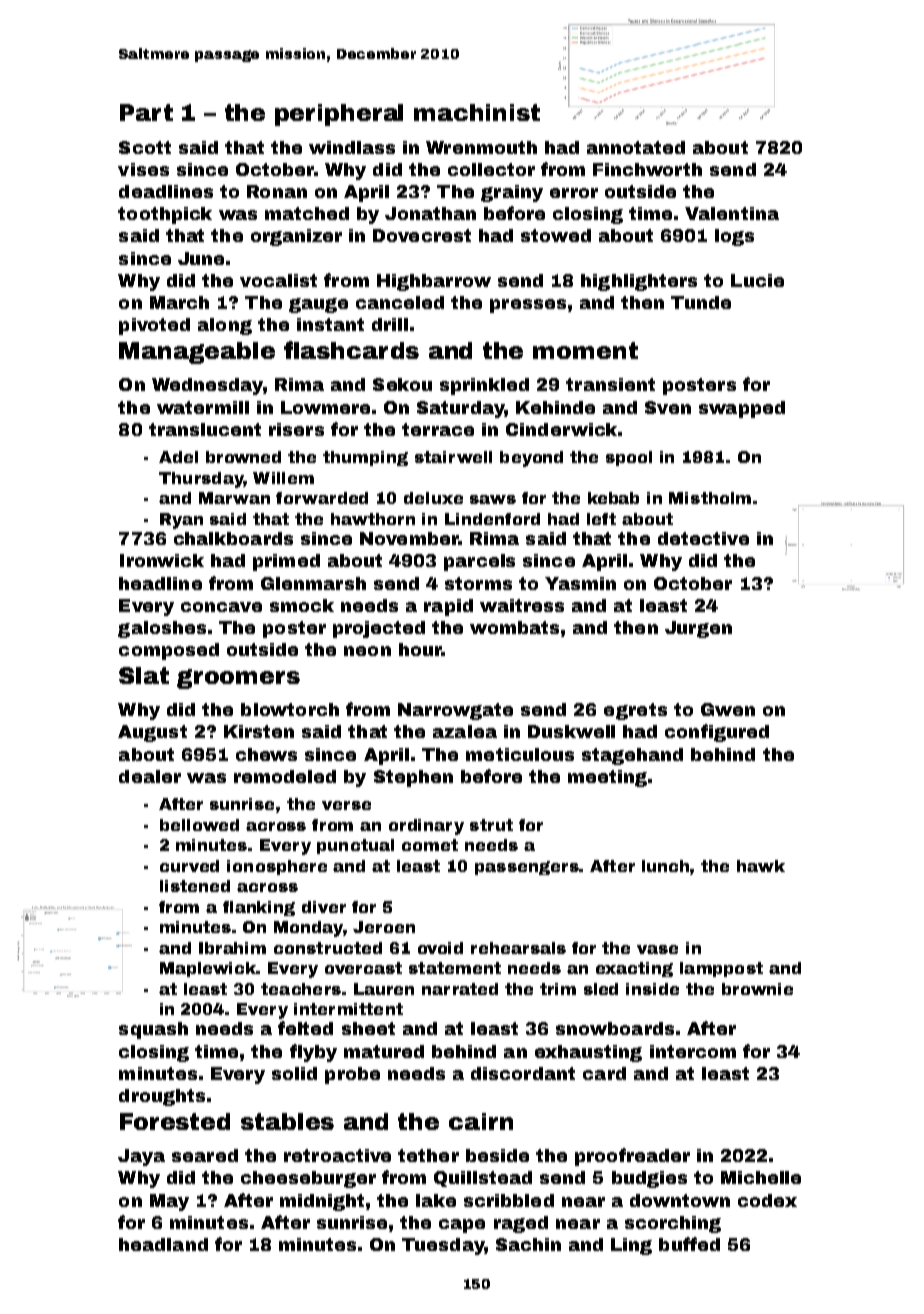 The image size is (924, 1314). What do you see at coordinates (574, 193) in the screenshot?
I see `error` at bounding box center [574, 193].
